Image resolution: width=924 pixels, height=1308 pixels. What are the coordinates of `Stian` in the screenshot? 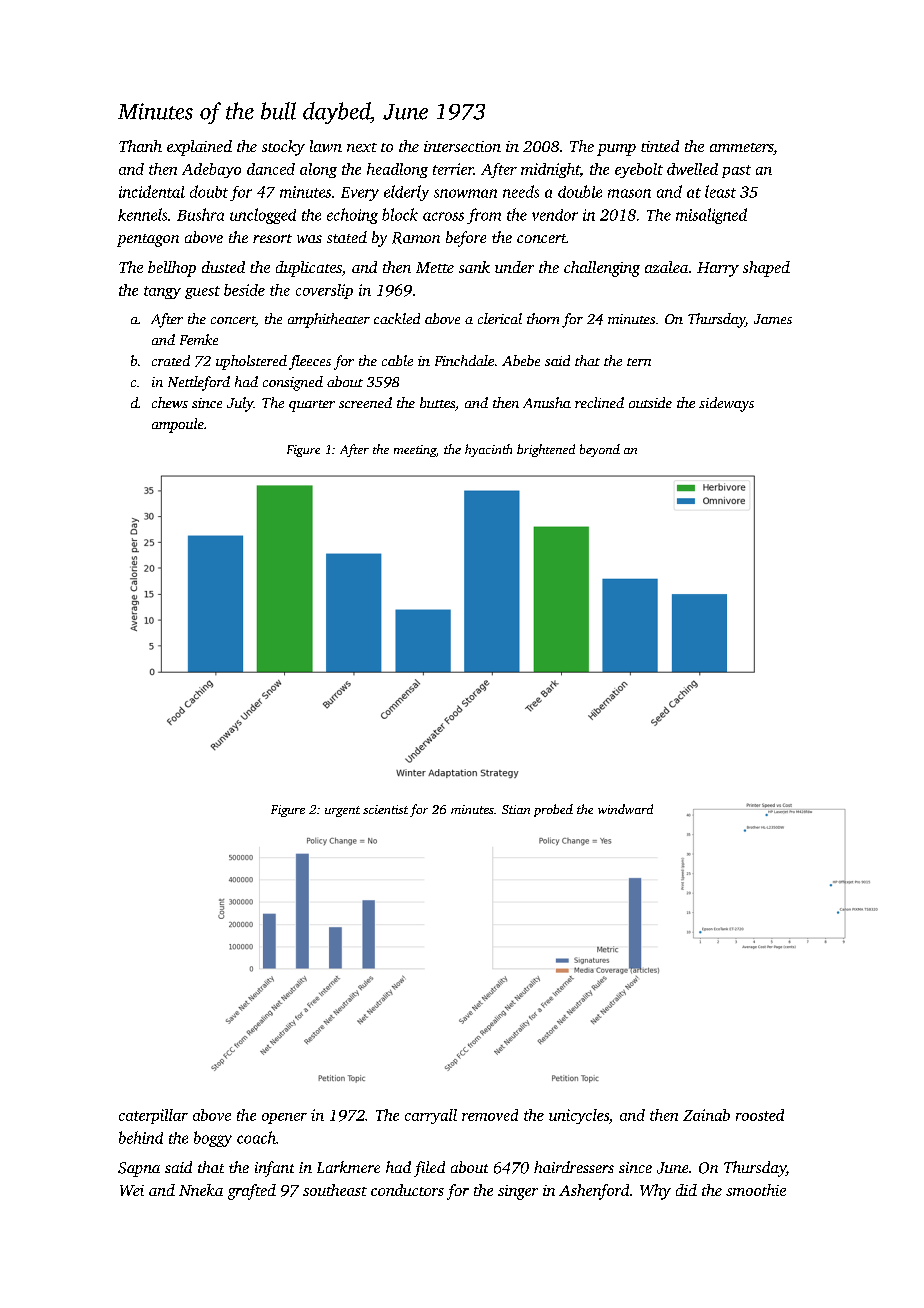 It's located at (516, 809).
